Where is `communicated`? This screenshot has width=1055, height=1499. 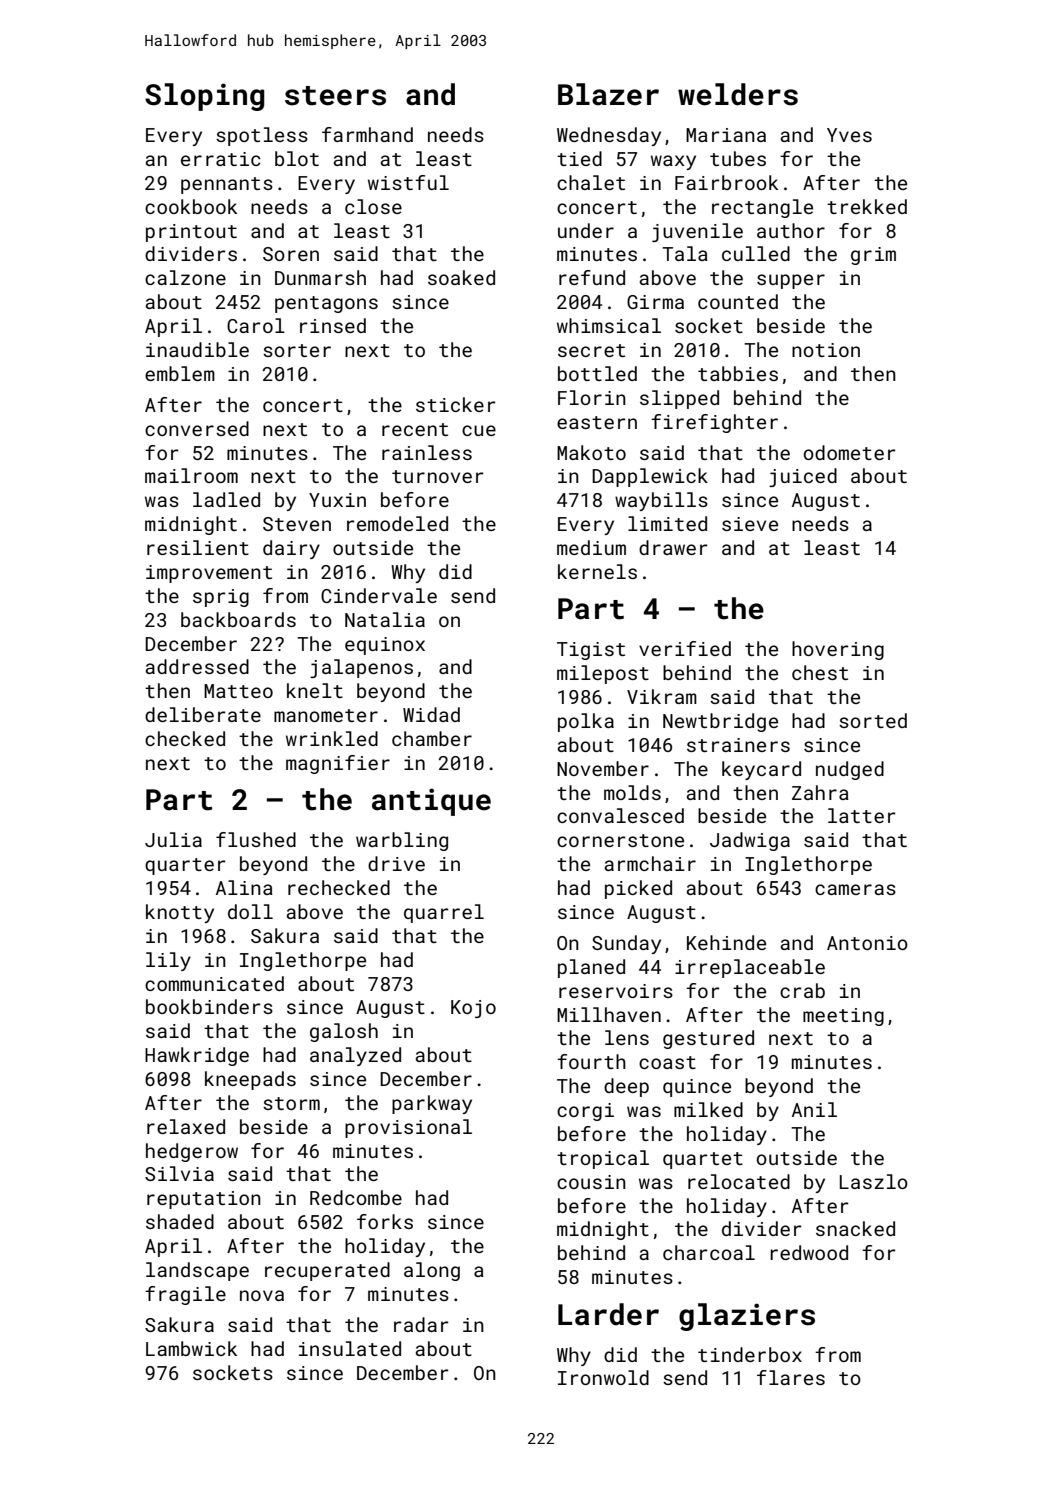 communicated is located at coordinates (214, 983).
